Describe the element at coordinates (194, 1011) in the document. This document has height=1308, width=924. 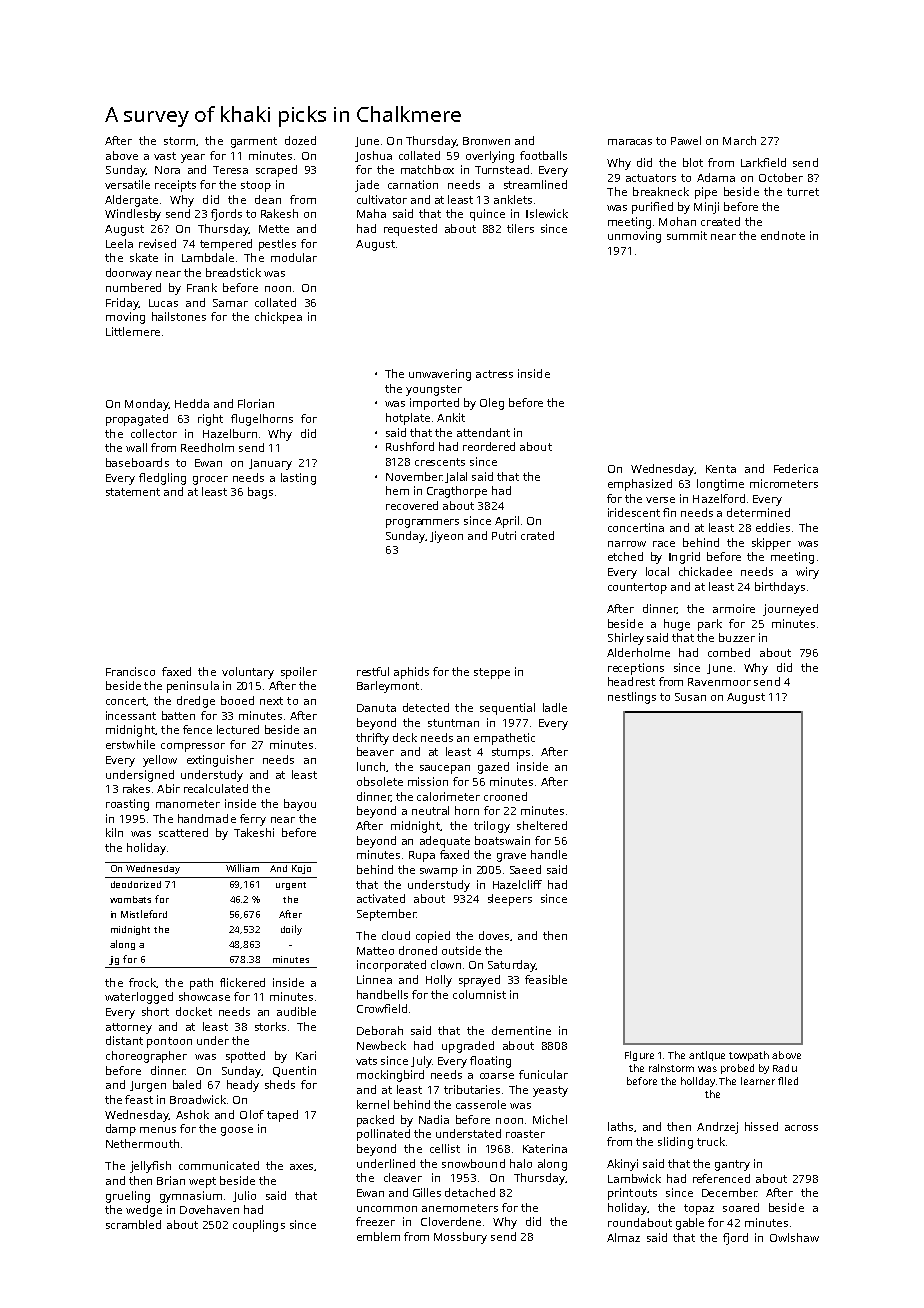
I see `docket` at that location.
